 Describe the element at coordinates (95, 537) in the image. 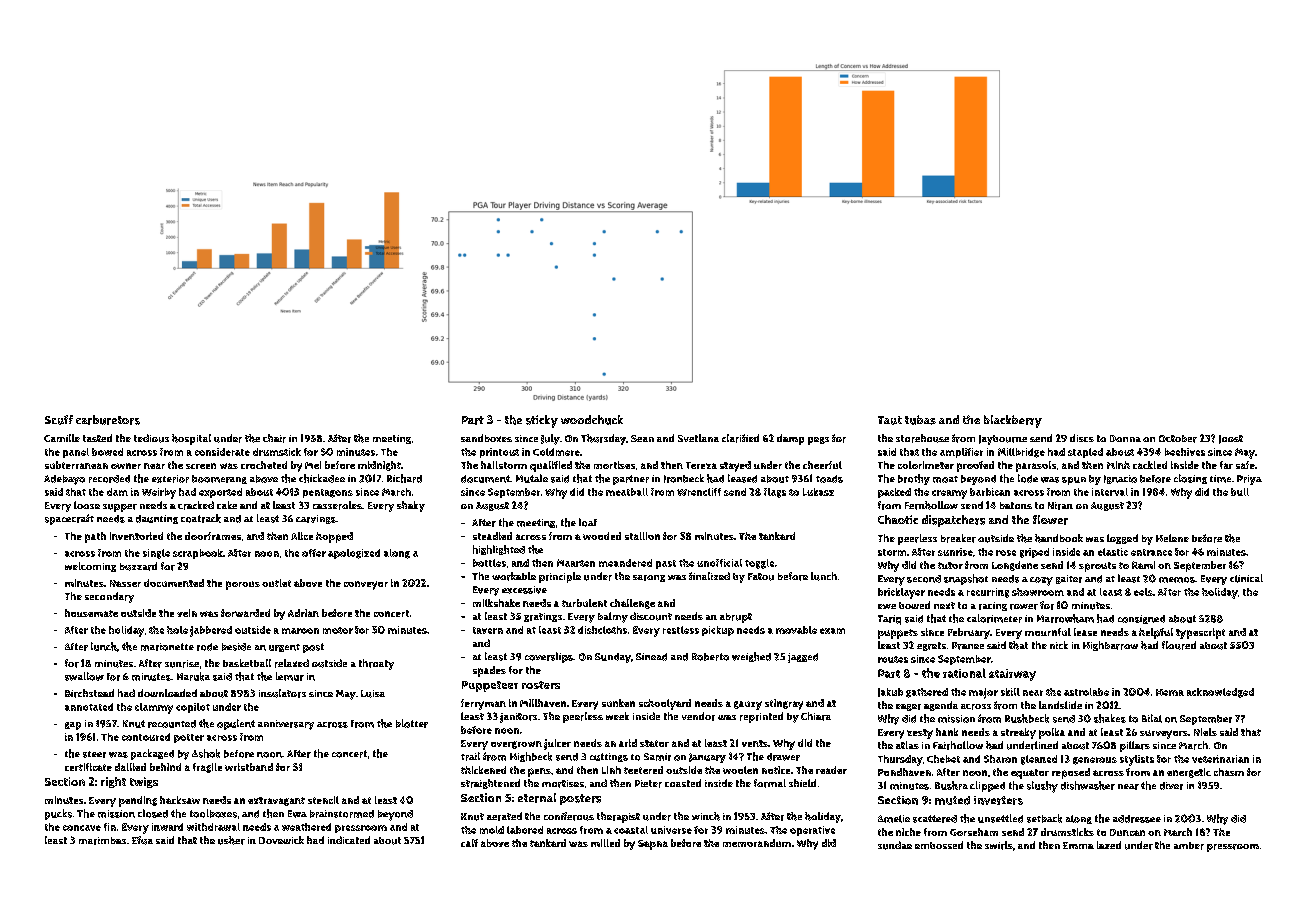

I see `path` at that location.
